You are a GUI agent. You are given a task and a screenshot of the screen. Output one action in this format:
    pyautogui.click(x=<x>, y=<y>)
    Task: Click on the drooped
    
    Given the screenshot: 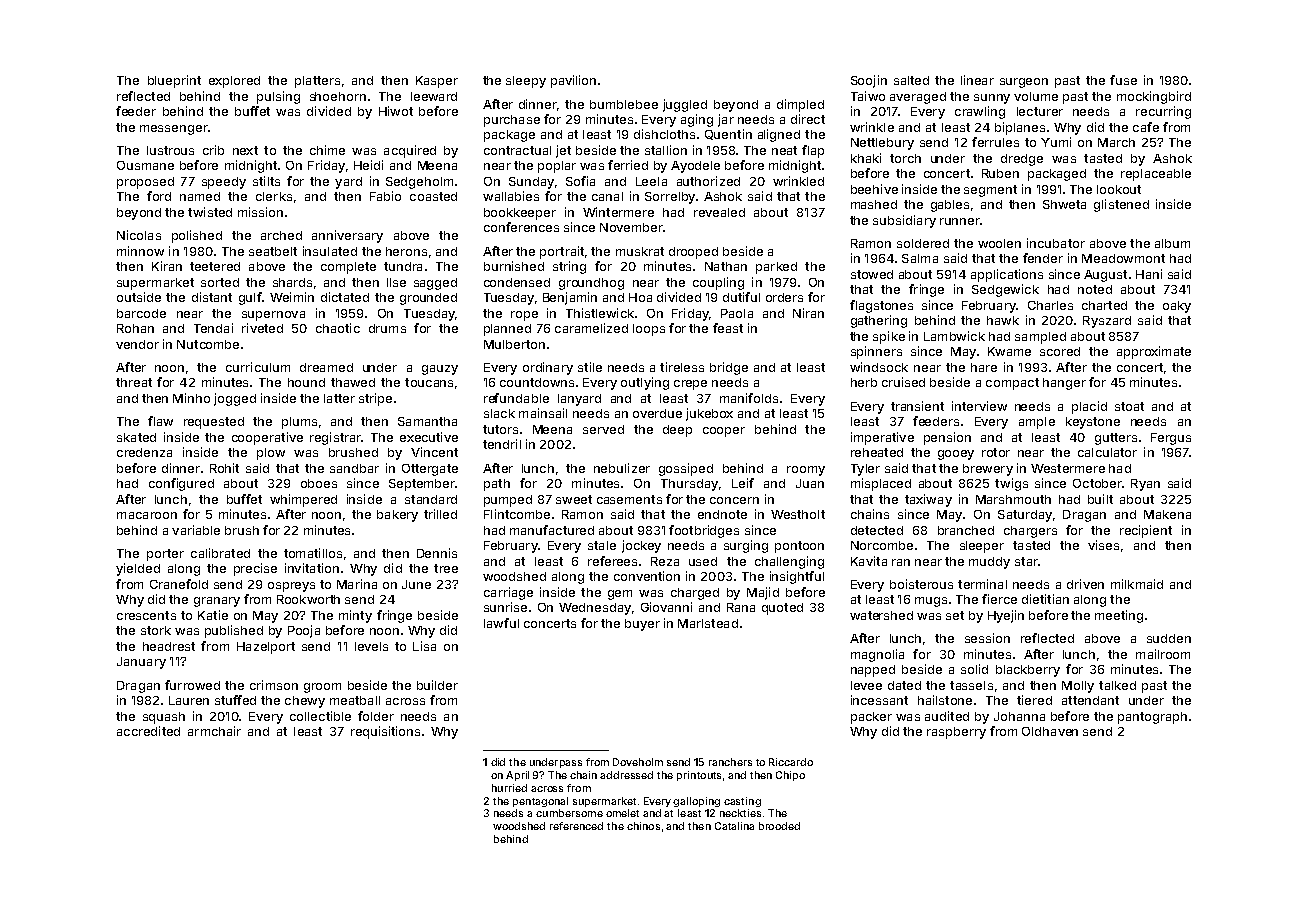 What is the action you would take?
    pyautogui.click(x=693, y=253)
